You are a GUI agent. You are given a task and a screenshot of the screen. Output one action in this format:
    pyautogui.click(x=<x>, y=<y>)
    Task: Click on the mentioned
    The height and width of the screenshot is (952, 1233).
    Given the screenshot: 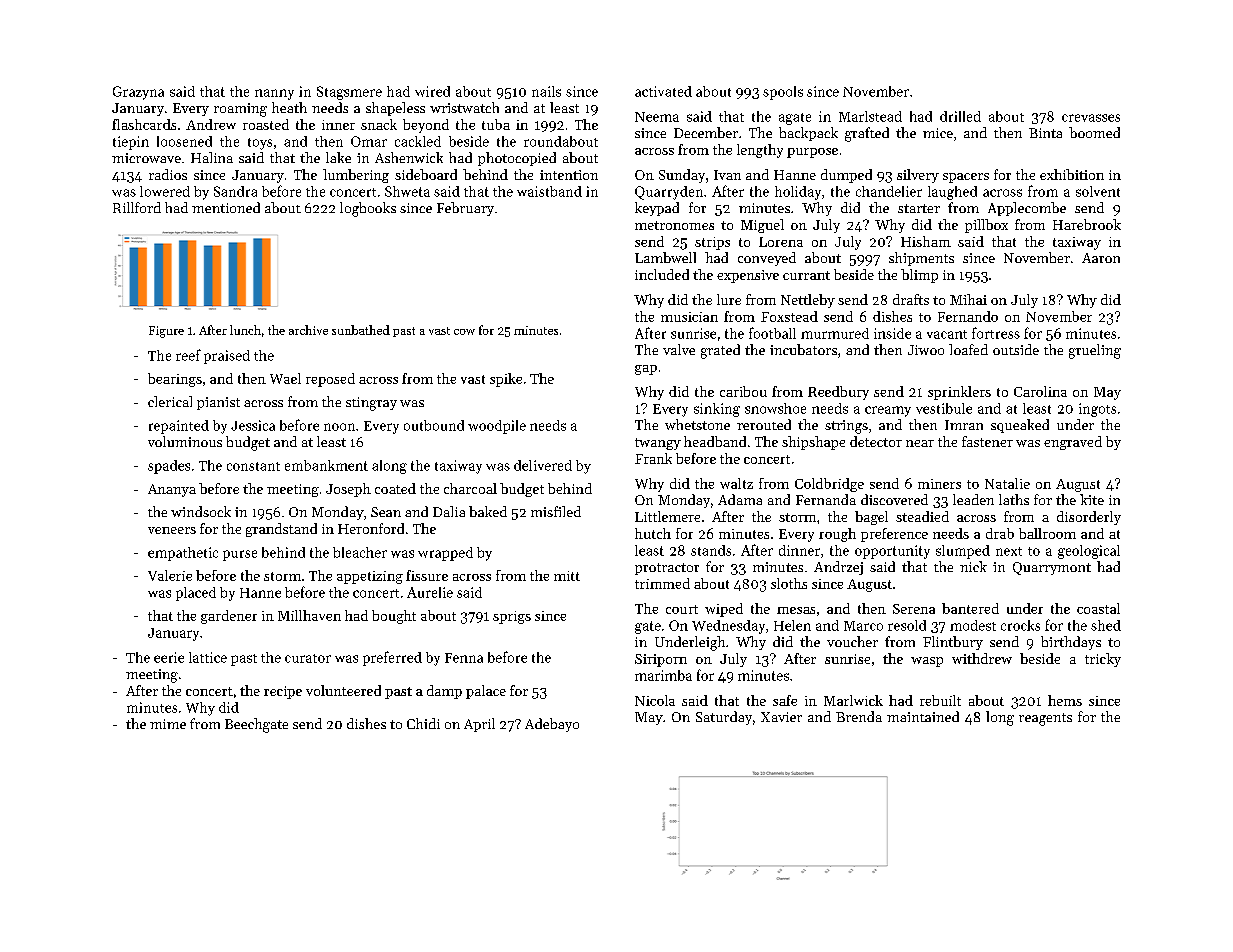 What is the action you would take?
    pyautogui.click(x=226, y=207)
